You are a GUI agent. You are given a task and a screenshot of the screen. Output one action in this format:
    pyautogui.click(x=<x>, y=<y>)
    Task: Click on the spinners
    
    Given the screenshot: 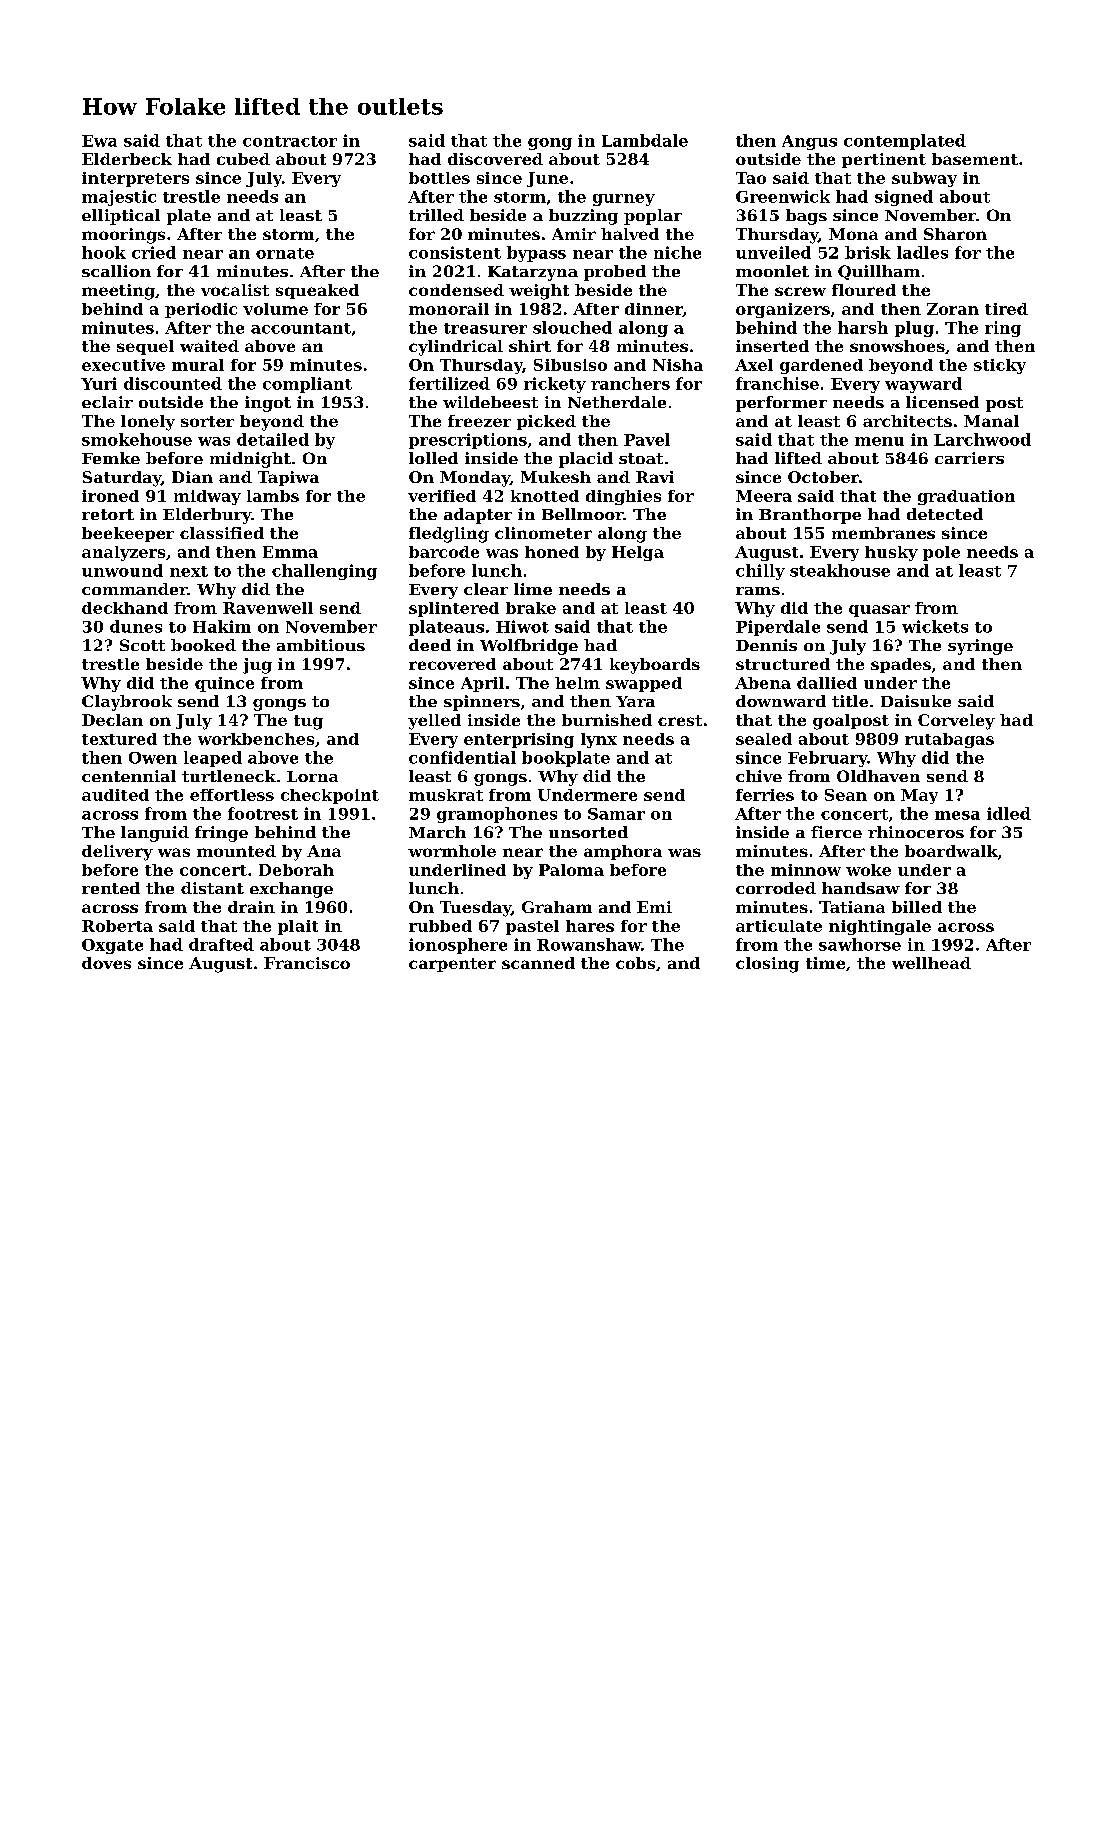 What is the action you would take?
    pyautogui.click(x=482, y=703)
